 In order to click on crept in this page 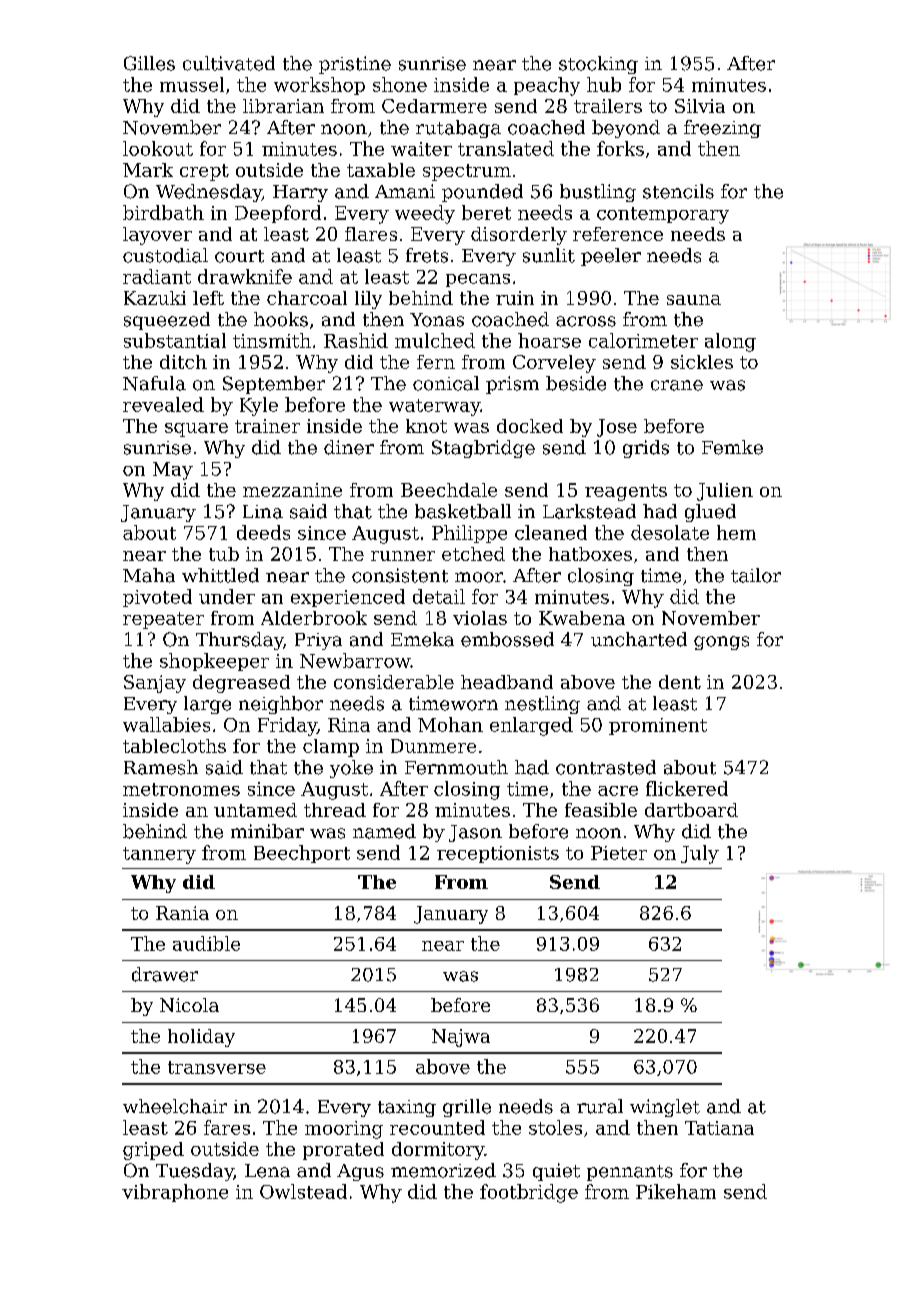, I will do `click(204, 172)`.
